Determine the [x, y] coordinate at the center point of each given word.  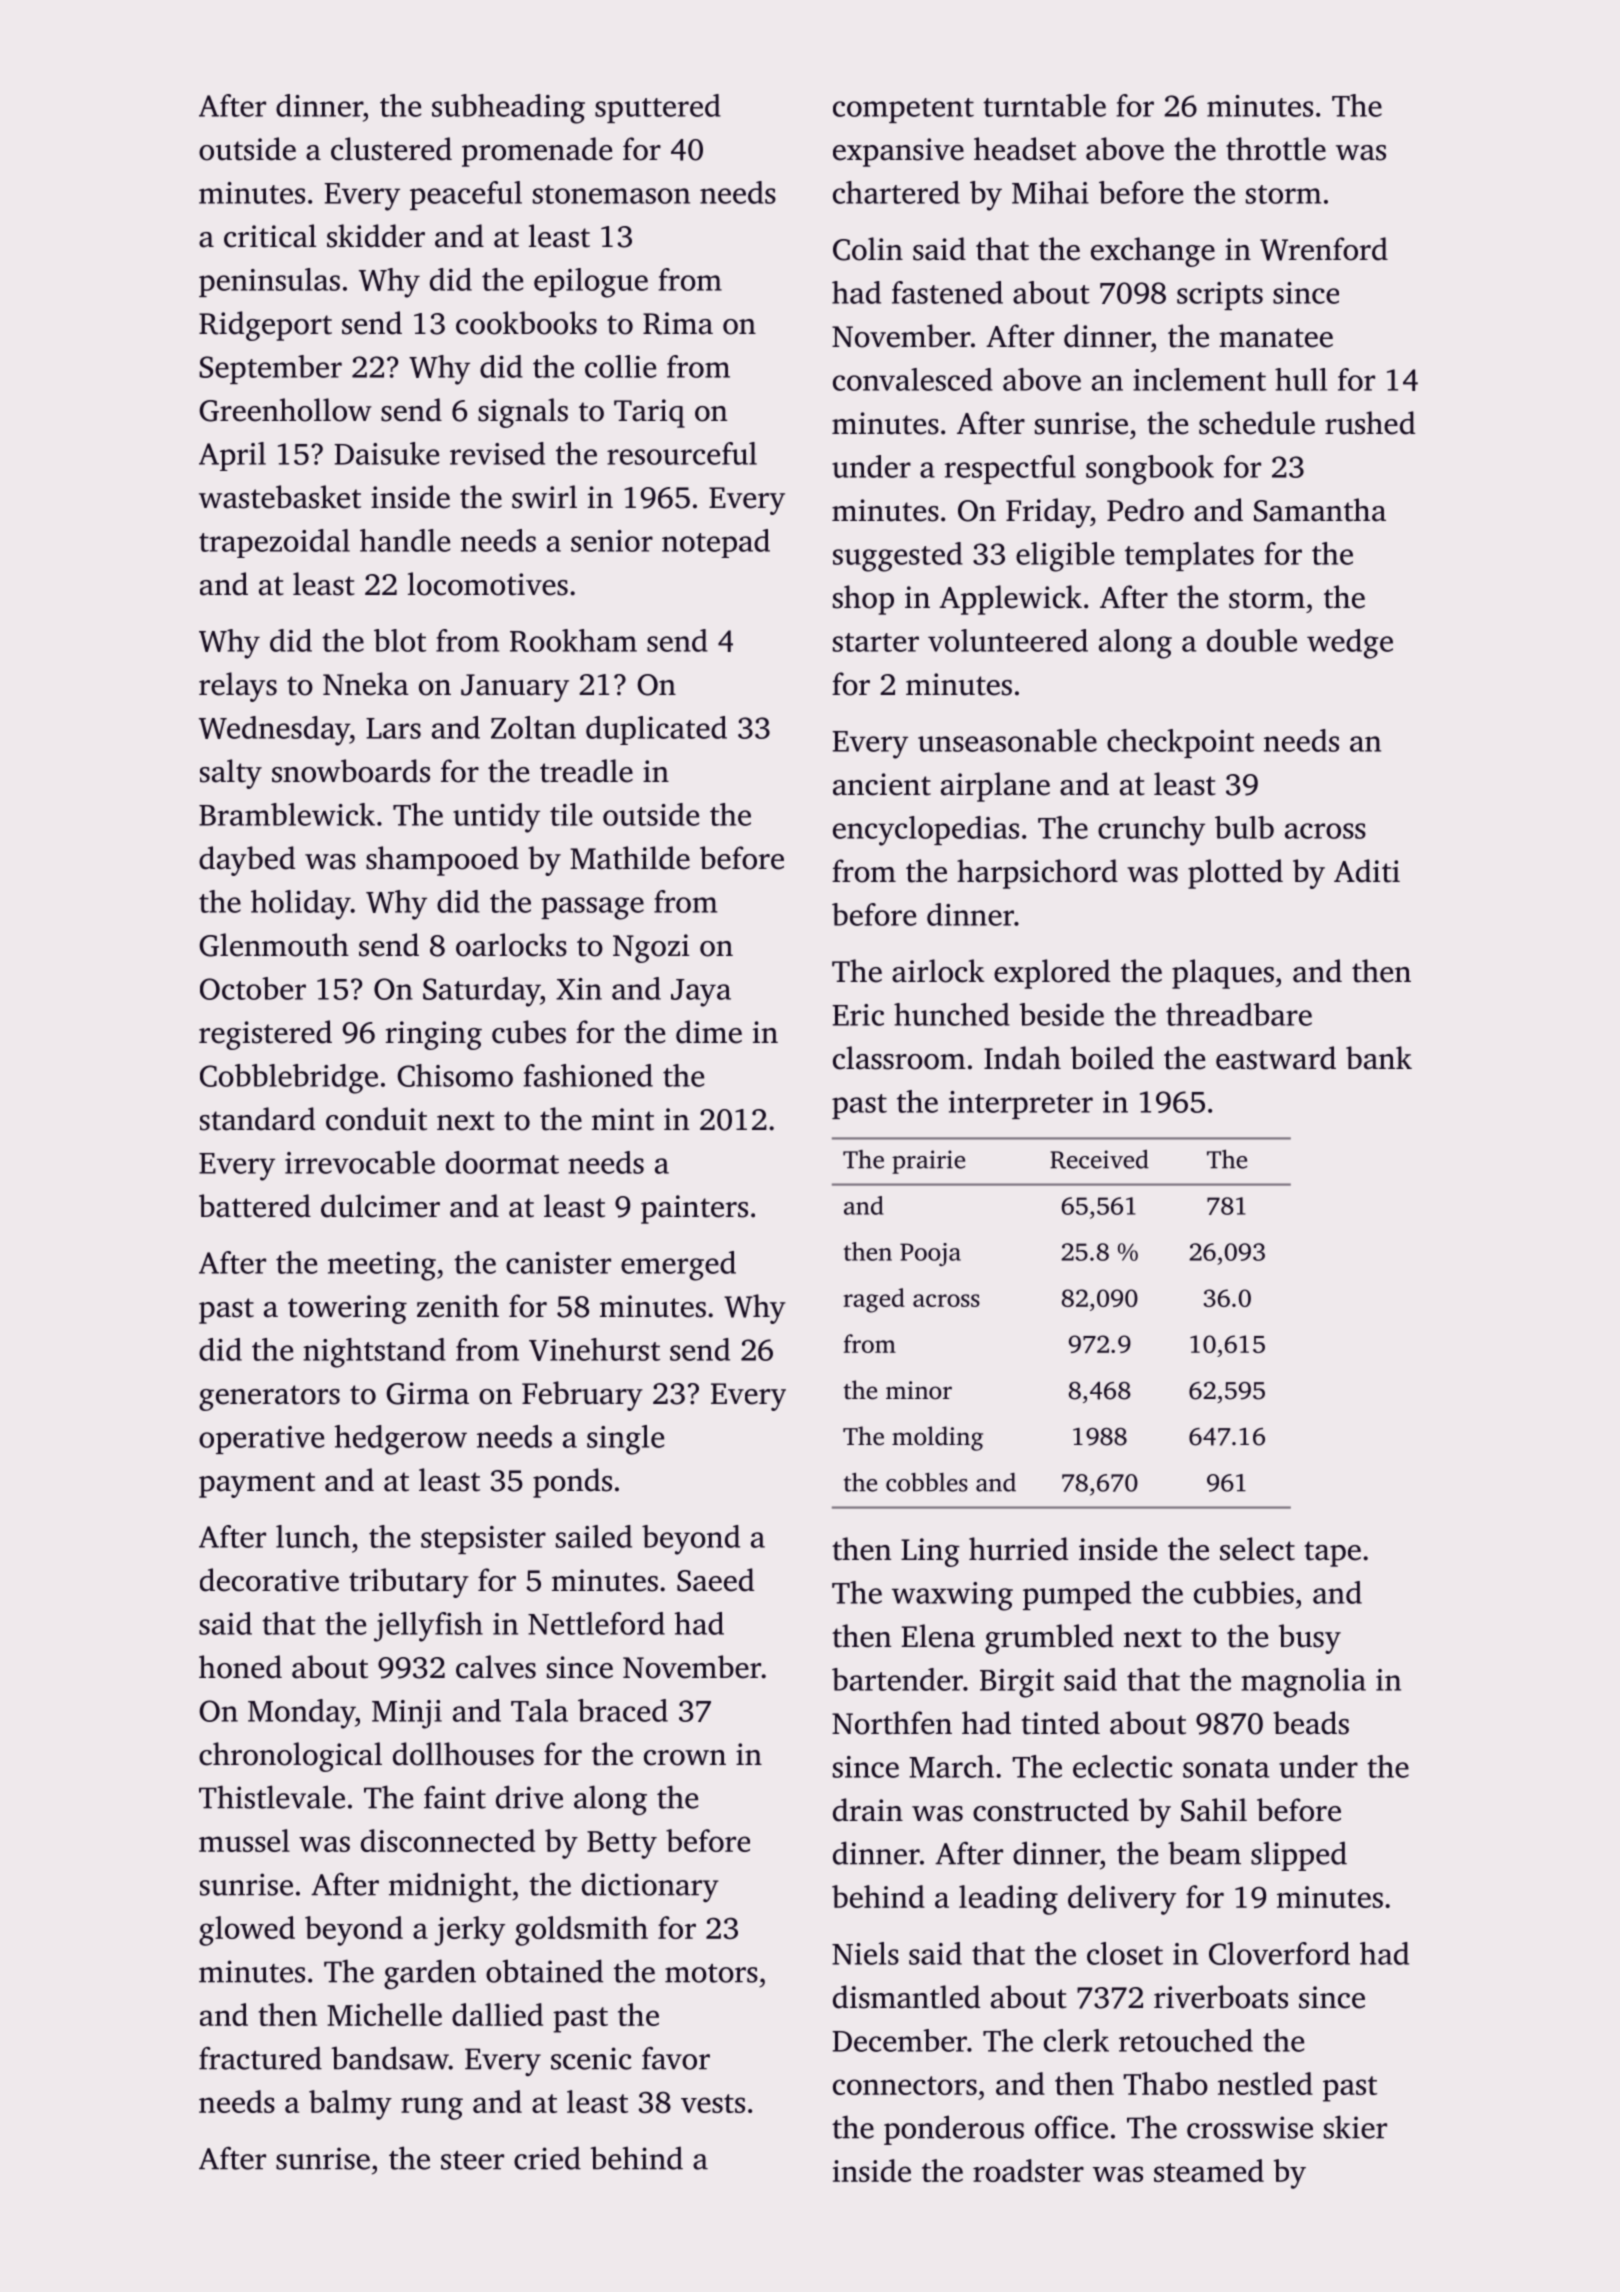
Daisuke [386, 453]
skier [1355, 2127]
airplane [995, 787]
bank [1379, 1058]
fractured [260, 2058]
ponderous [954, 2130]
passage [592, 908]
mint [623, 1119]
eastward [1276, 1058]
